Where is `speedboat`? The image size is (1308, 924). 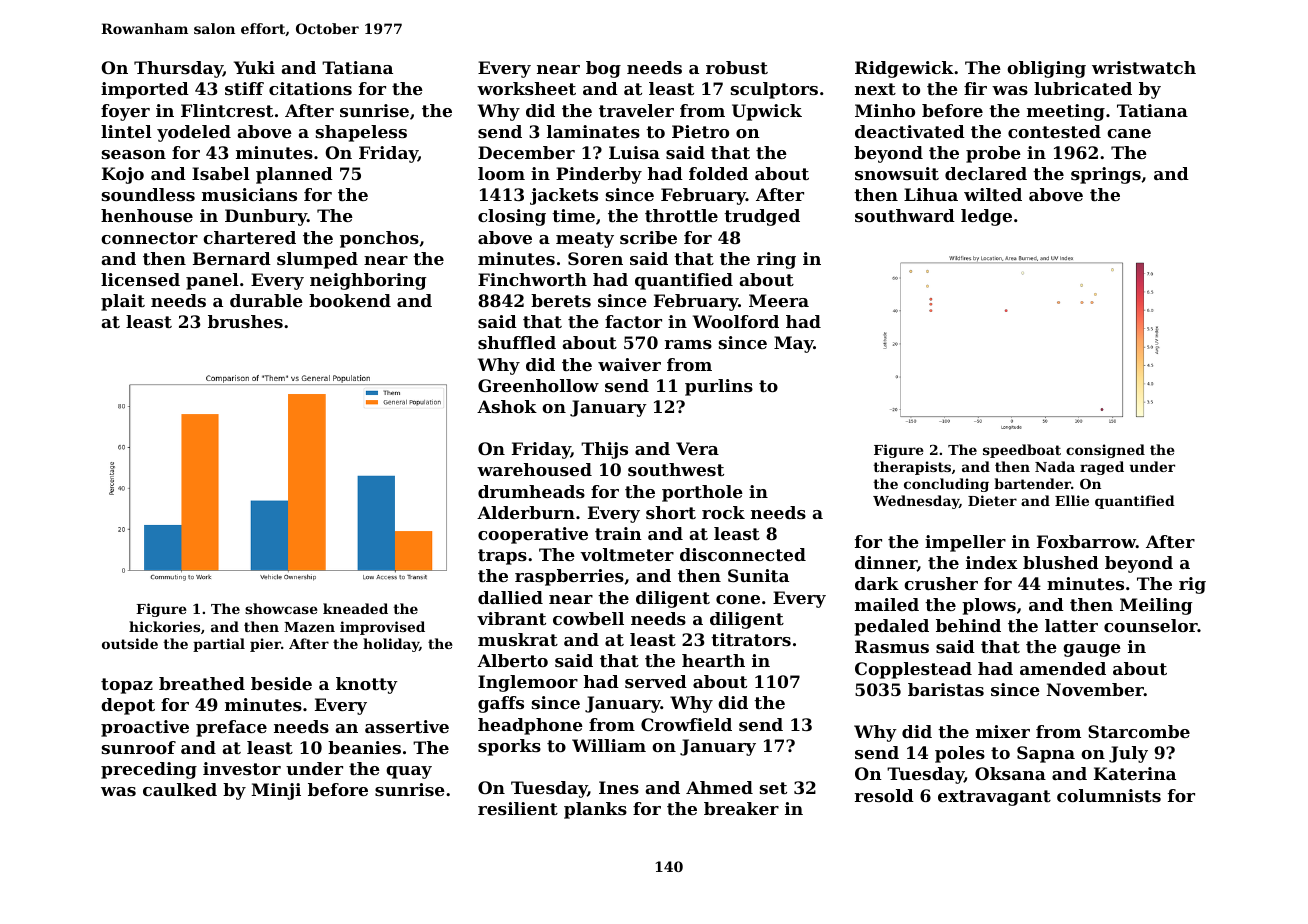
speedboat is located at coordinates (1022, 451).
